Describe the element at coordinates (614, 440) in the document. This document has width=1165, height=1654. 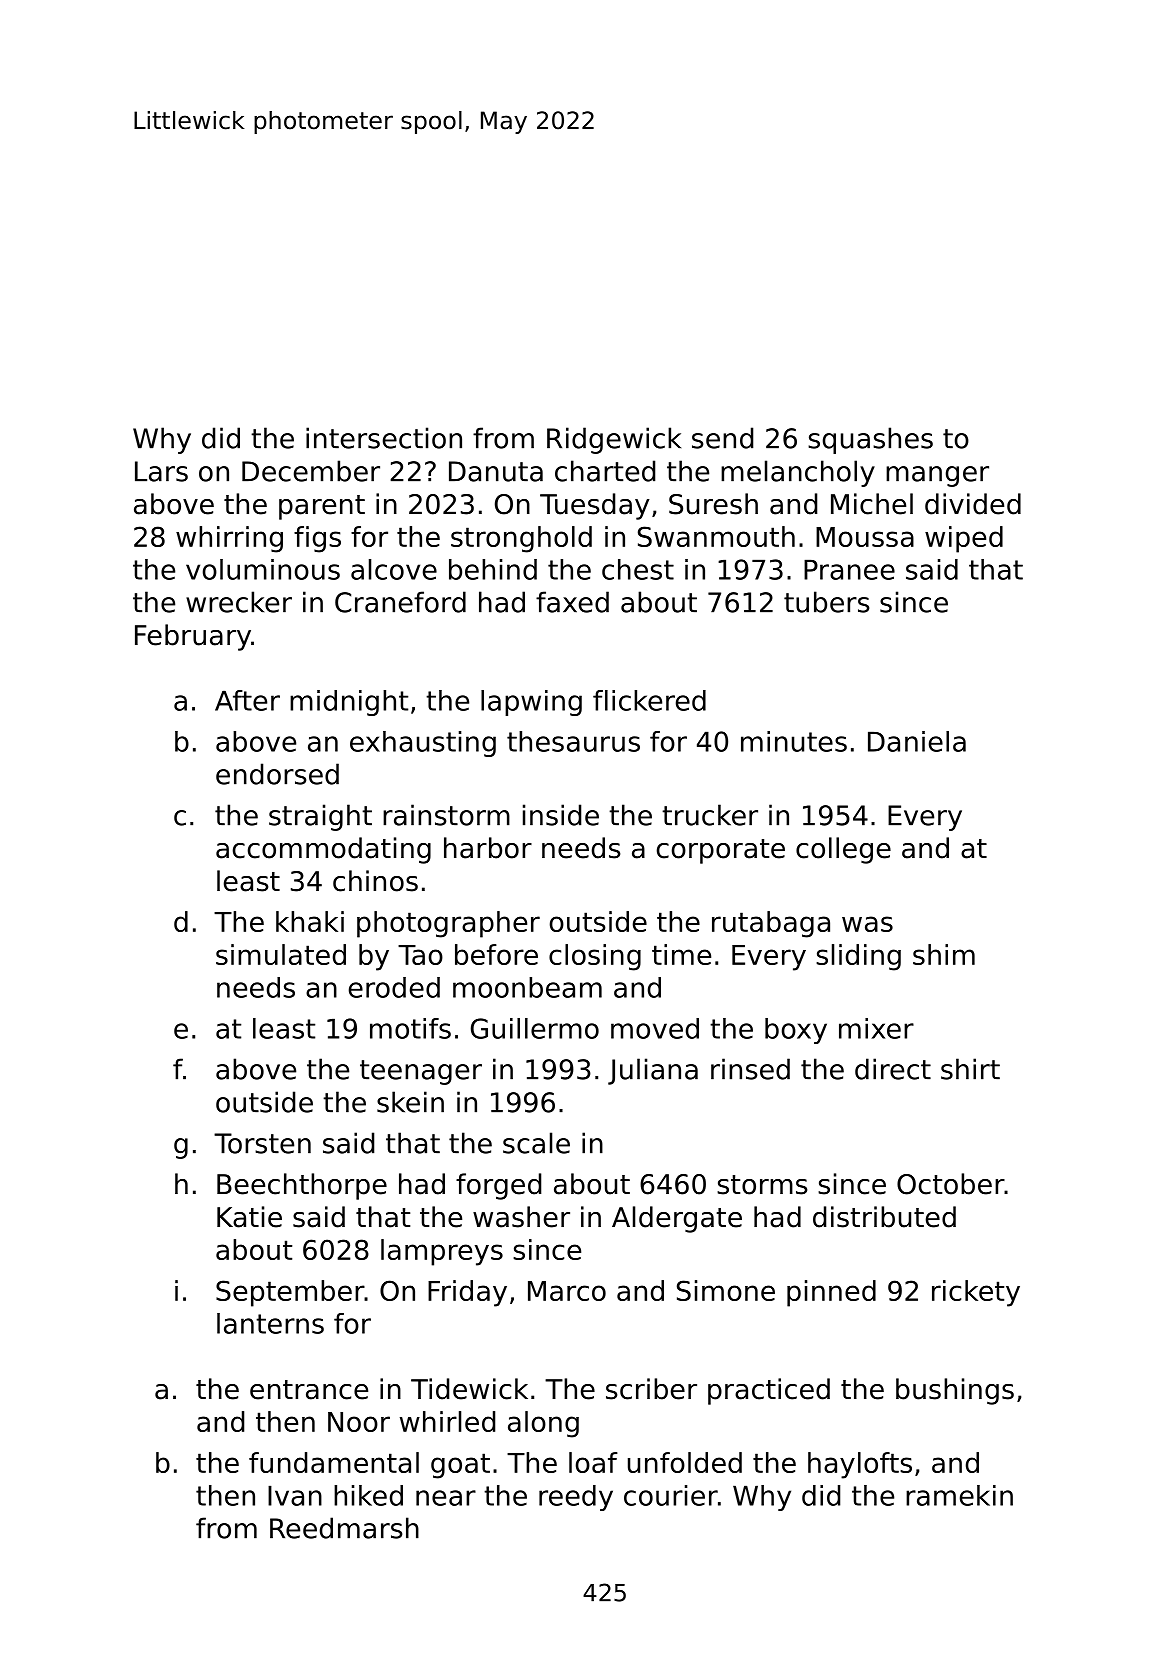
I see `Ridgewick` at that location.
